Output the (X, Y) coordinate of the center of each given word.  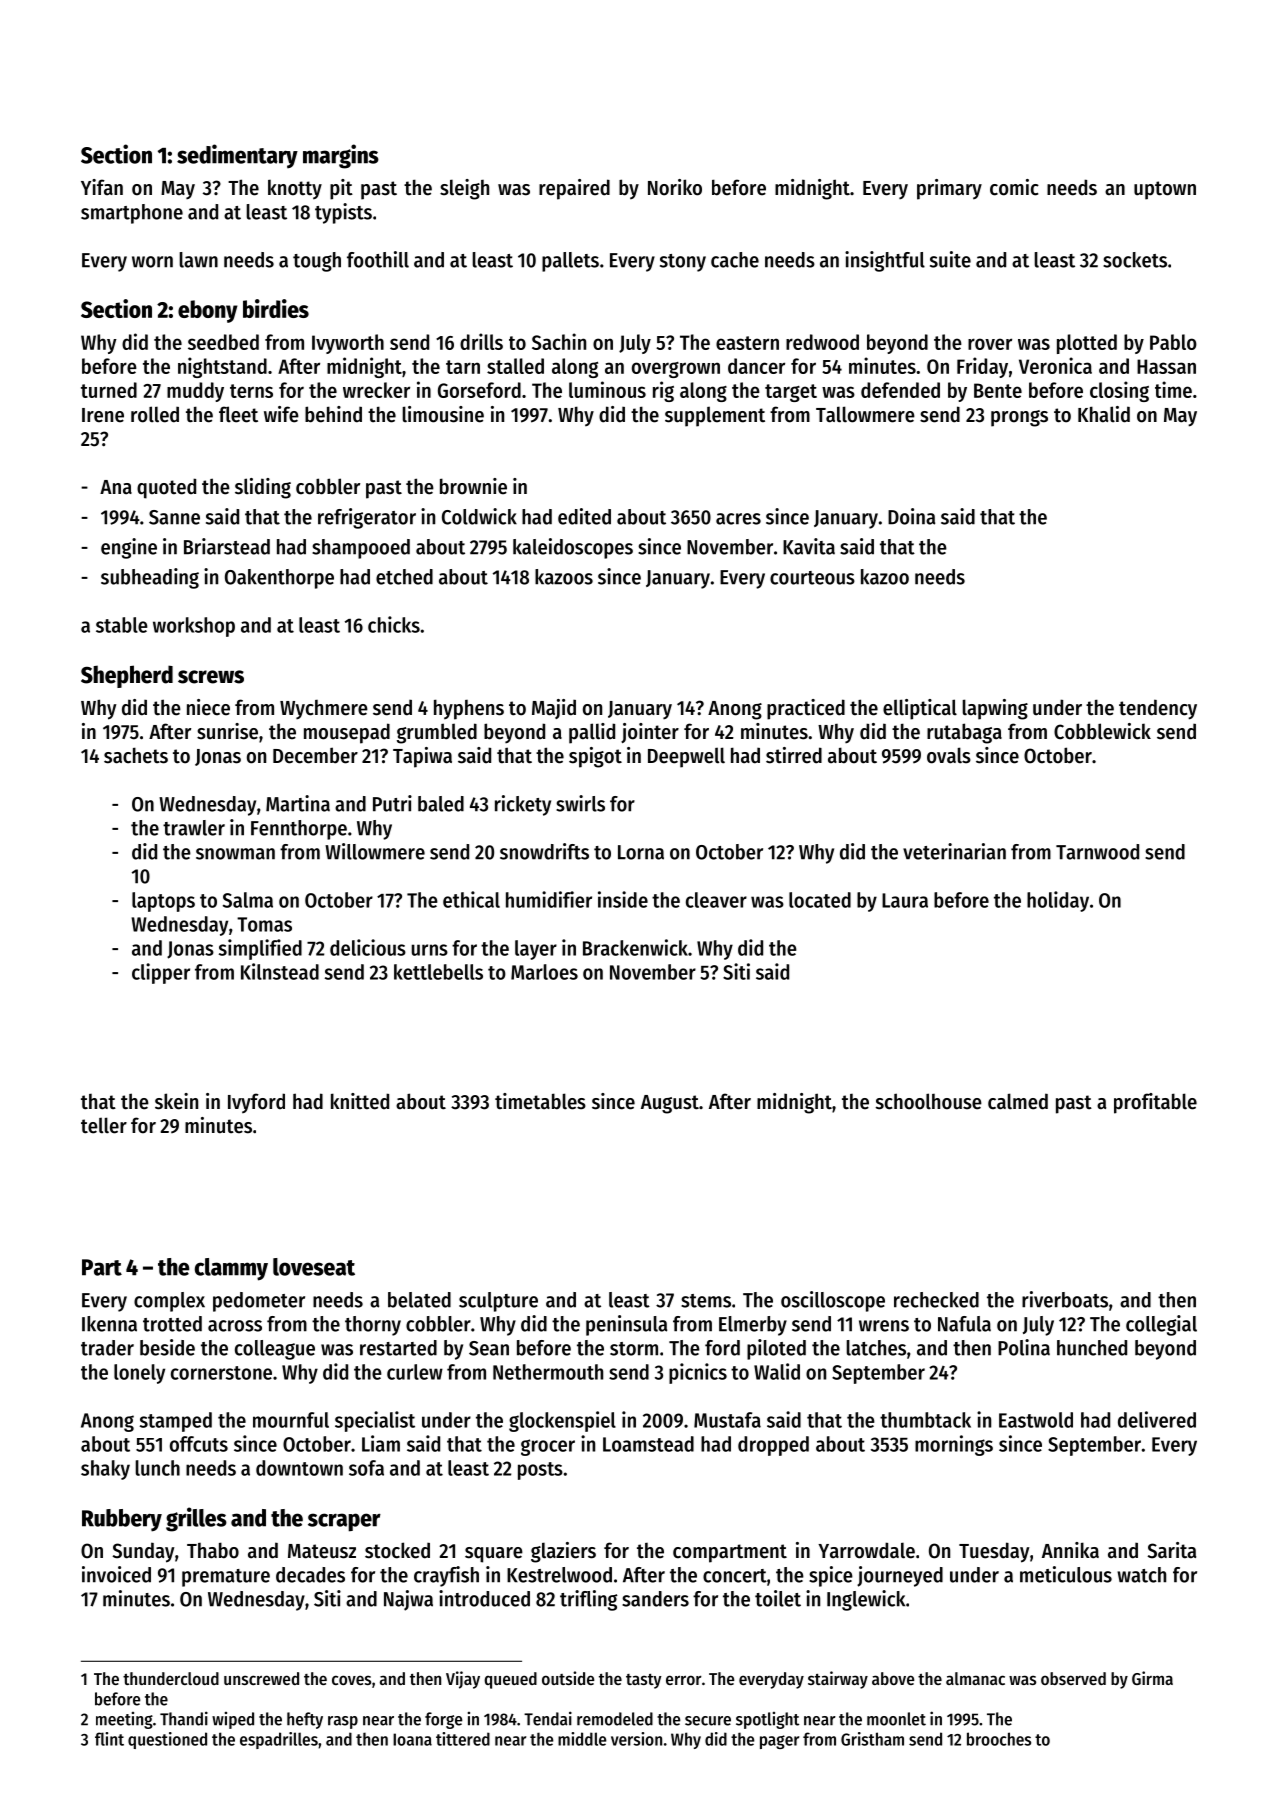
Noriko (675, 187)
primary (949, 189)
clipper (161, 973)
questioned (167, 1740)
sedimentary (237, 156)
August (670, 1104)
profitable (1155, 1103)
